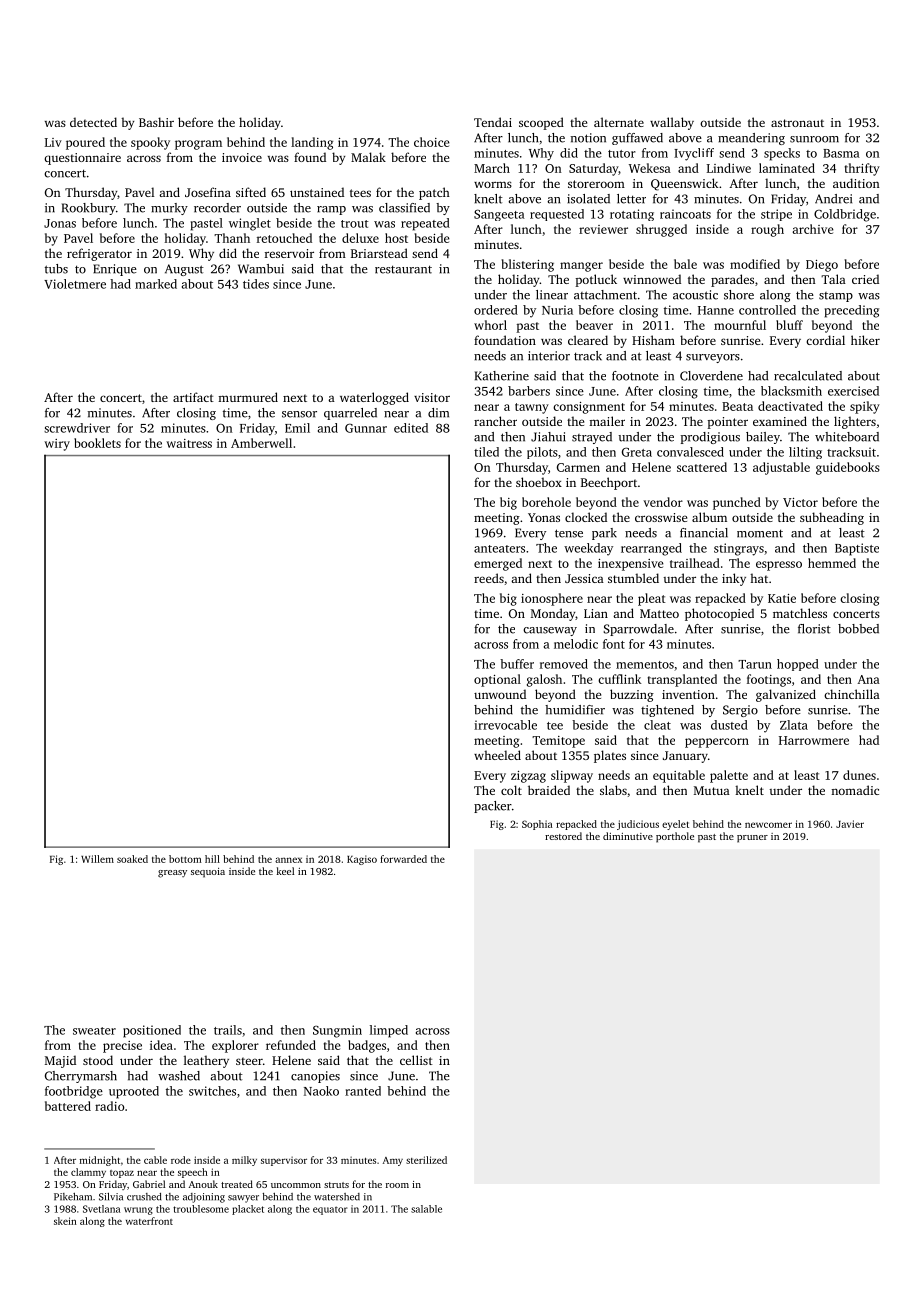  I want to click on Tendai, so click(493, 122).
